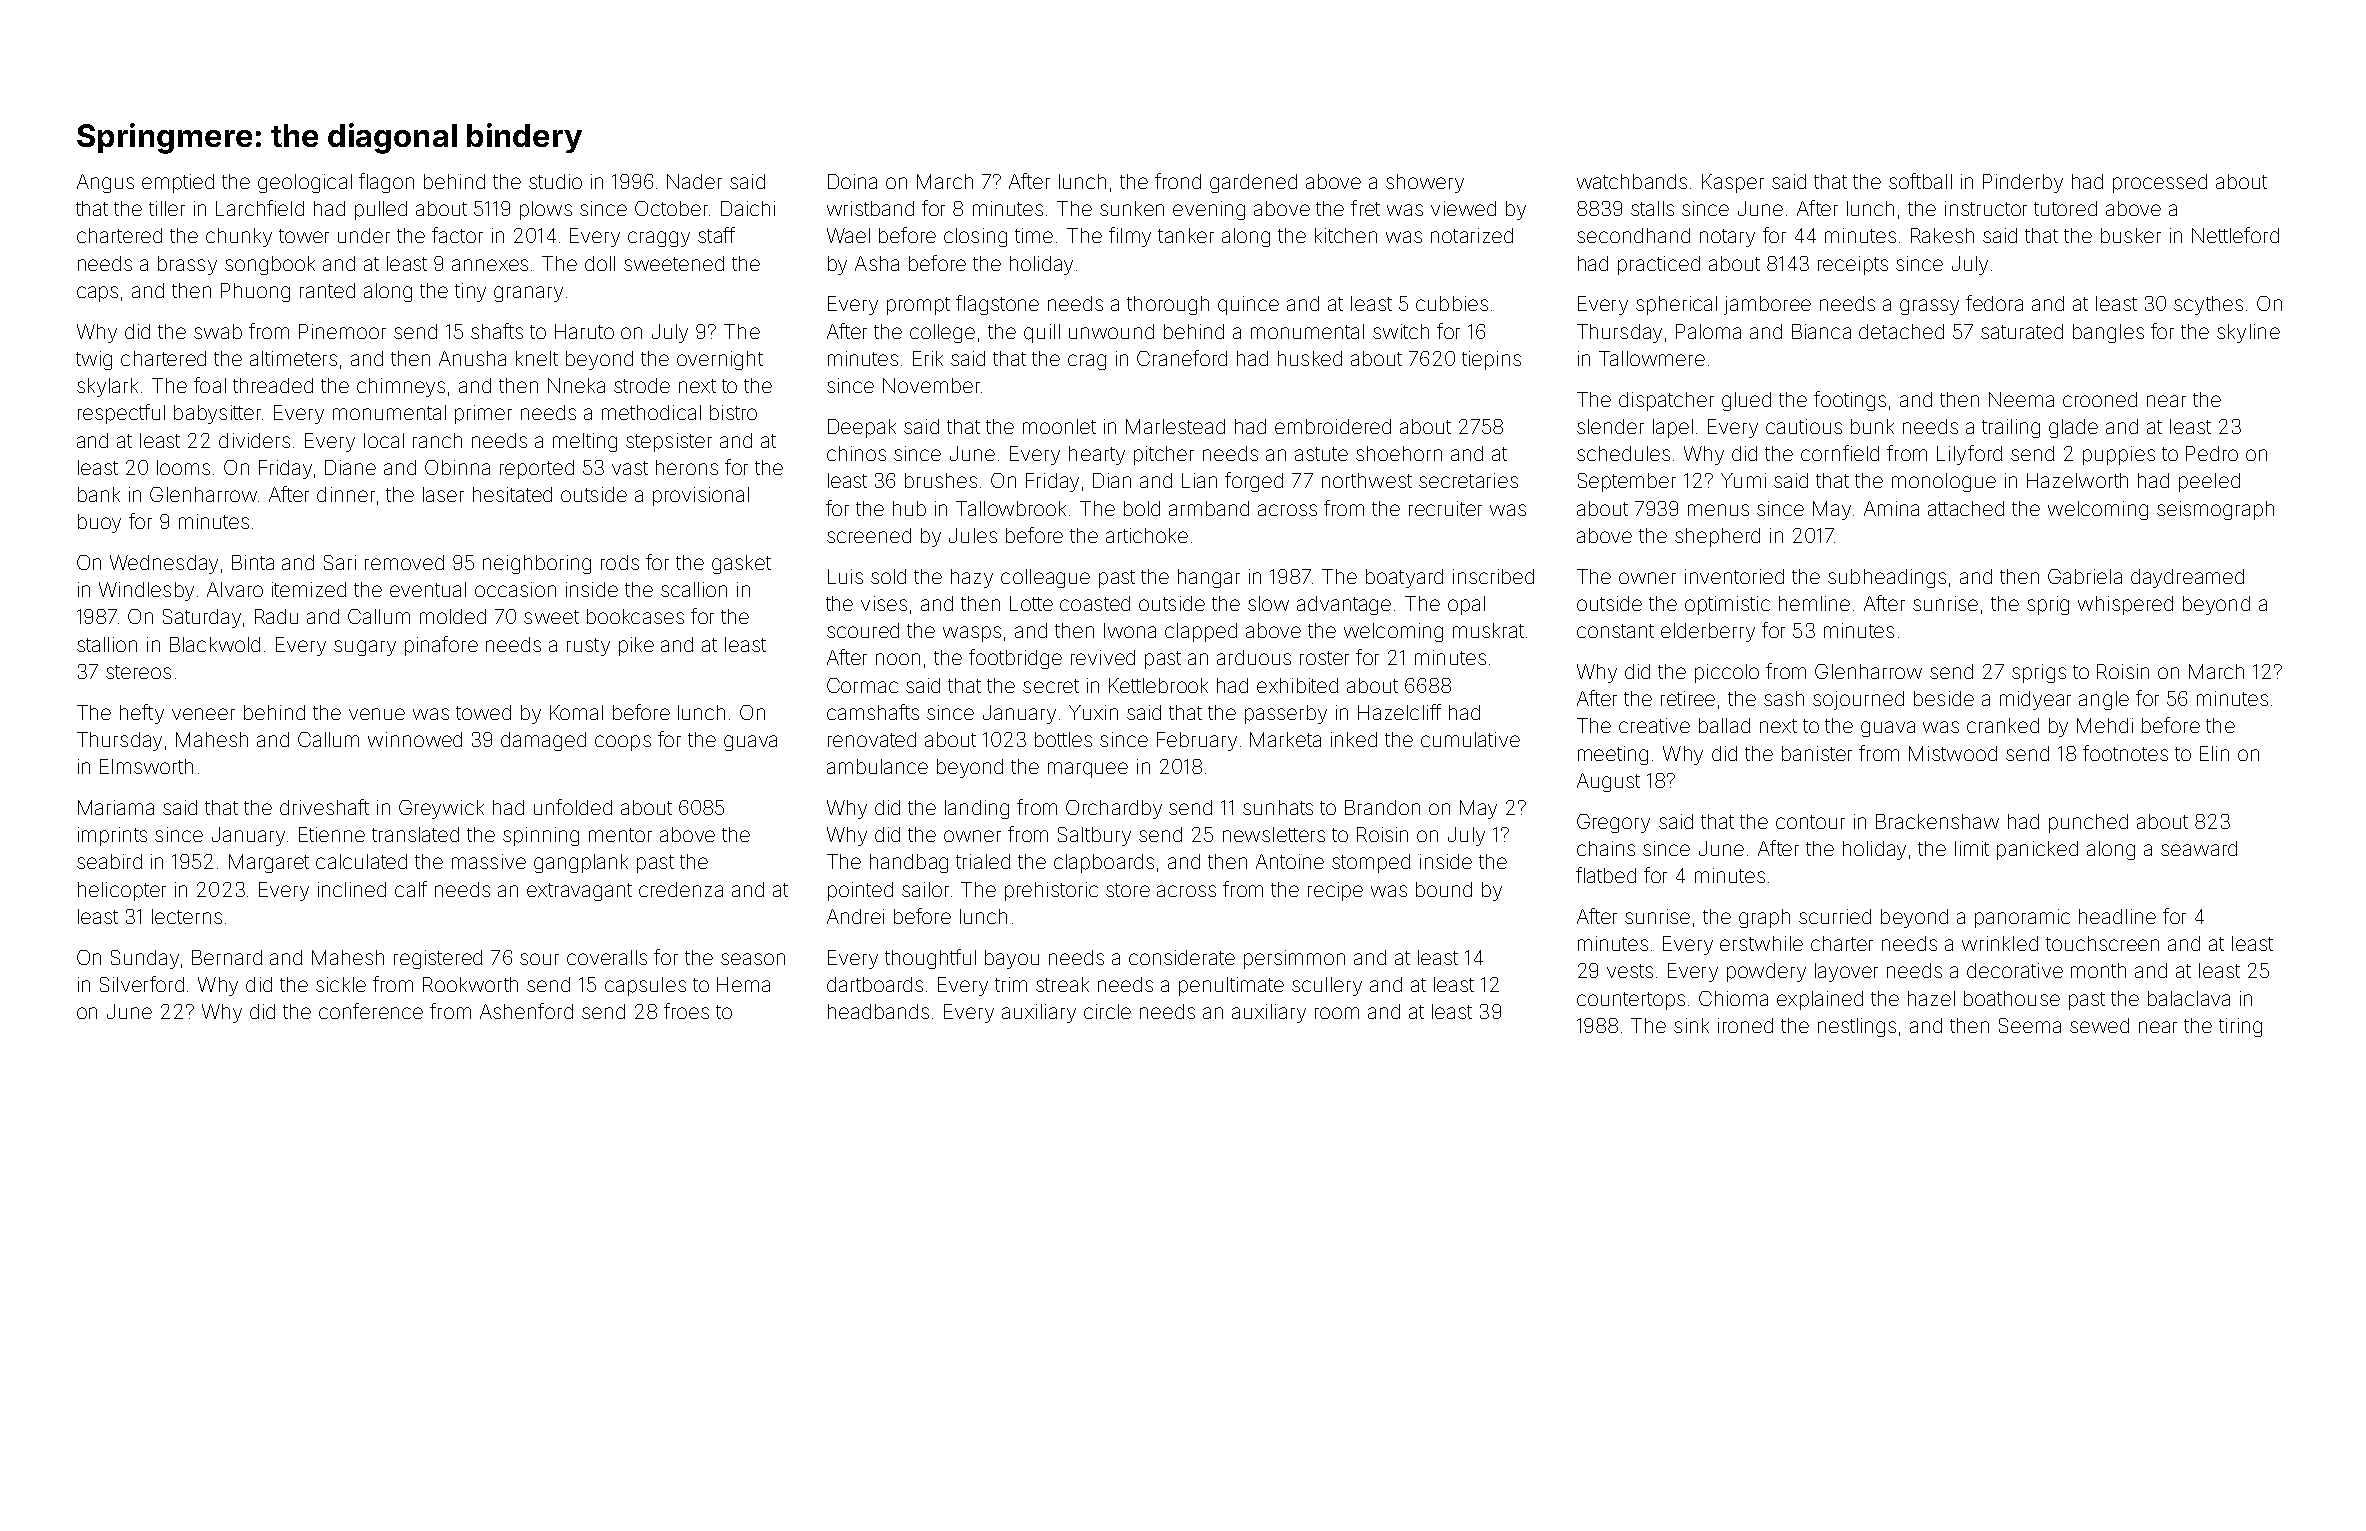  Describe the element at coordinates (167, 208) in the screenshot. I see `tiller` at that location.
